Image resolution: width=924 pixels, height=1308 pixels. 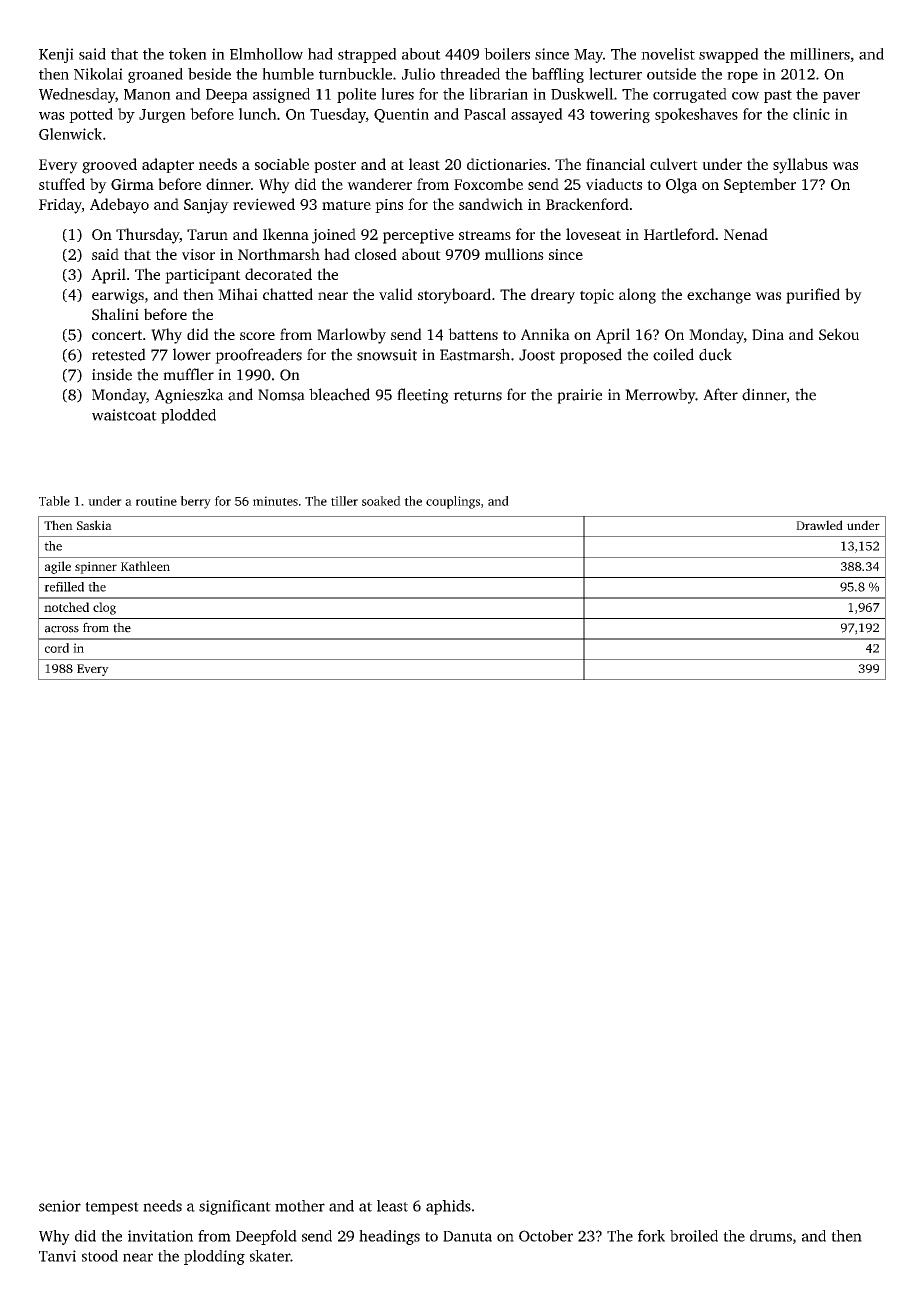 What do you see at coordinates (729, 55) in the screenshot?
I see `swapped` at bounding box center [729, 55].
